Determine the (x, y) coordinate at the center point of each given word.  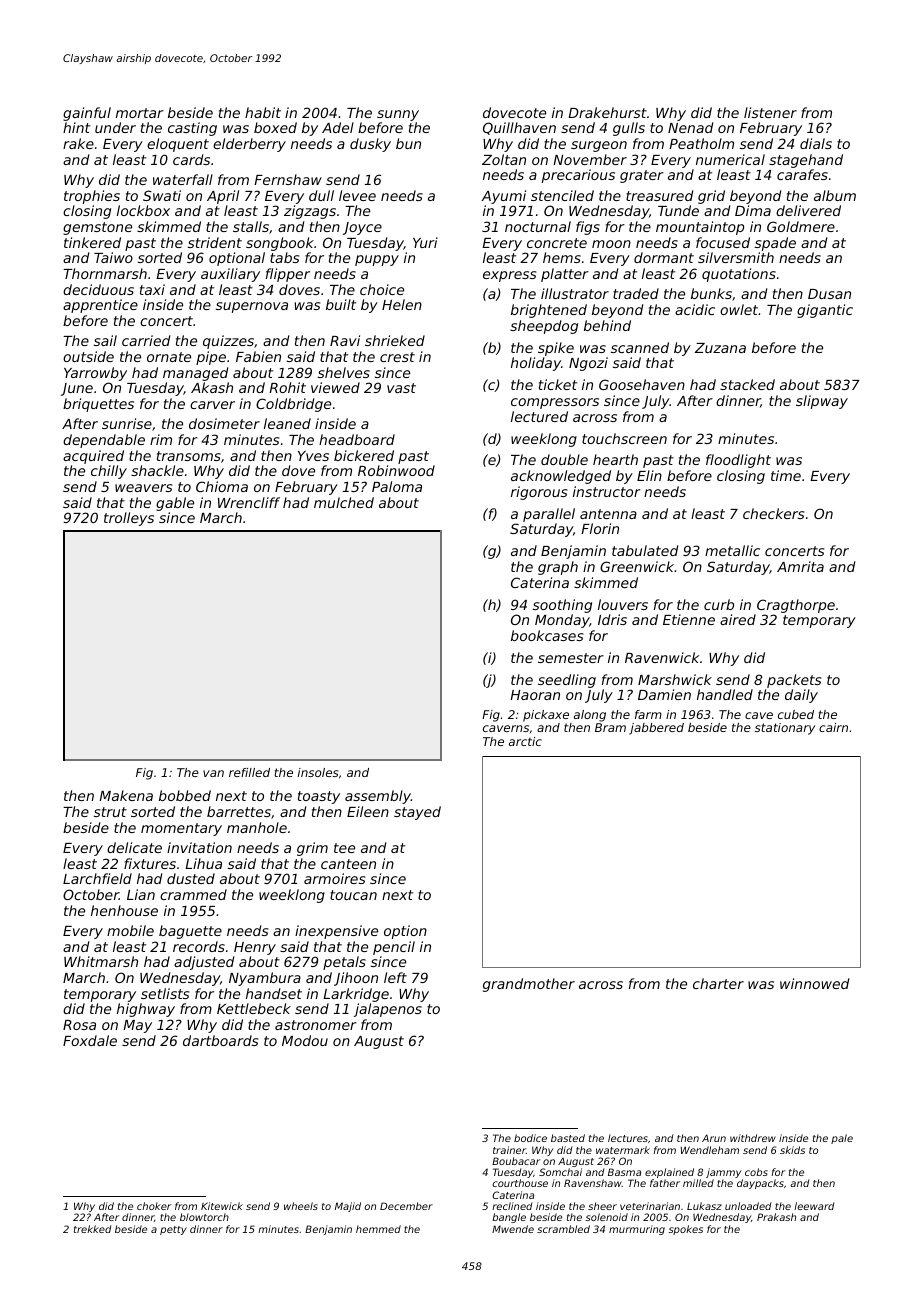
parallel (549, 515)
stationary (785, 729)
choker (154, 1206)
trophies (92, 197)
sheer (602, 1206)
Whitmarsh (101, 961)
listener (770, 112)
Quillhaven (519, 128)
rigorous (539, 493)
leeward (814, 1206)
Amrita (800, 566)
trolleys (129, 519)
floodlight (738, 461)
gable (175, 504)
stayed (417, 813)
